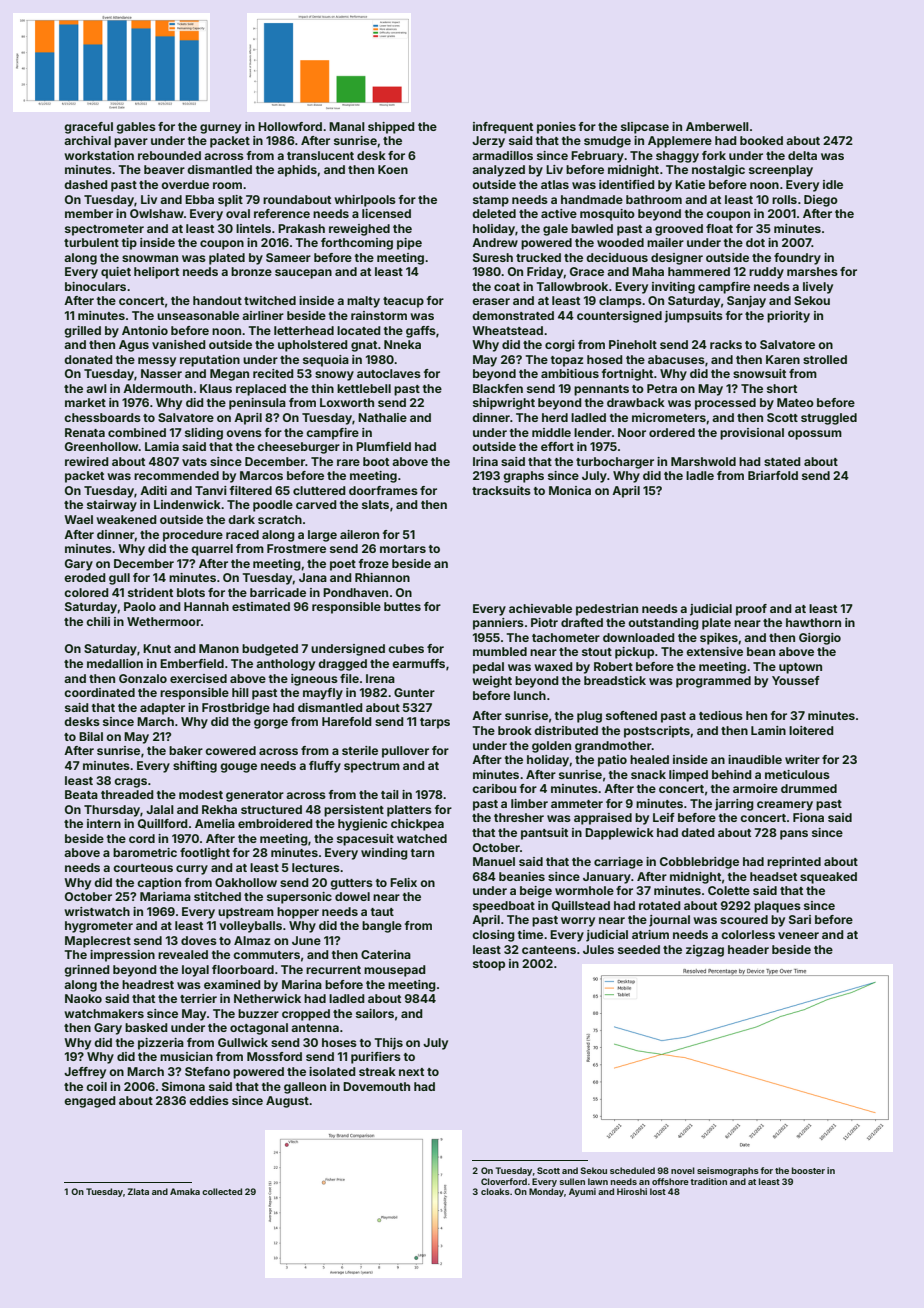 This screenshot has width=924, height=1308. I want to click on Jeffrey, so click(85, 1073).
